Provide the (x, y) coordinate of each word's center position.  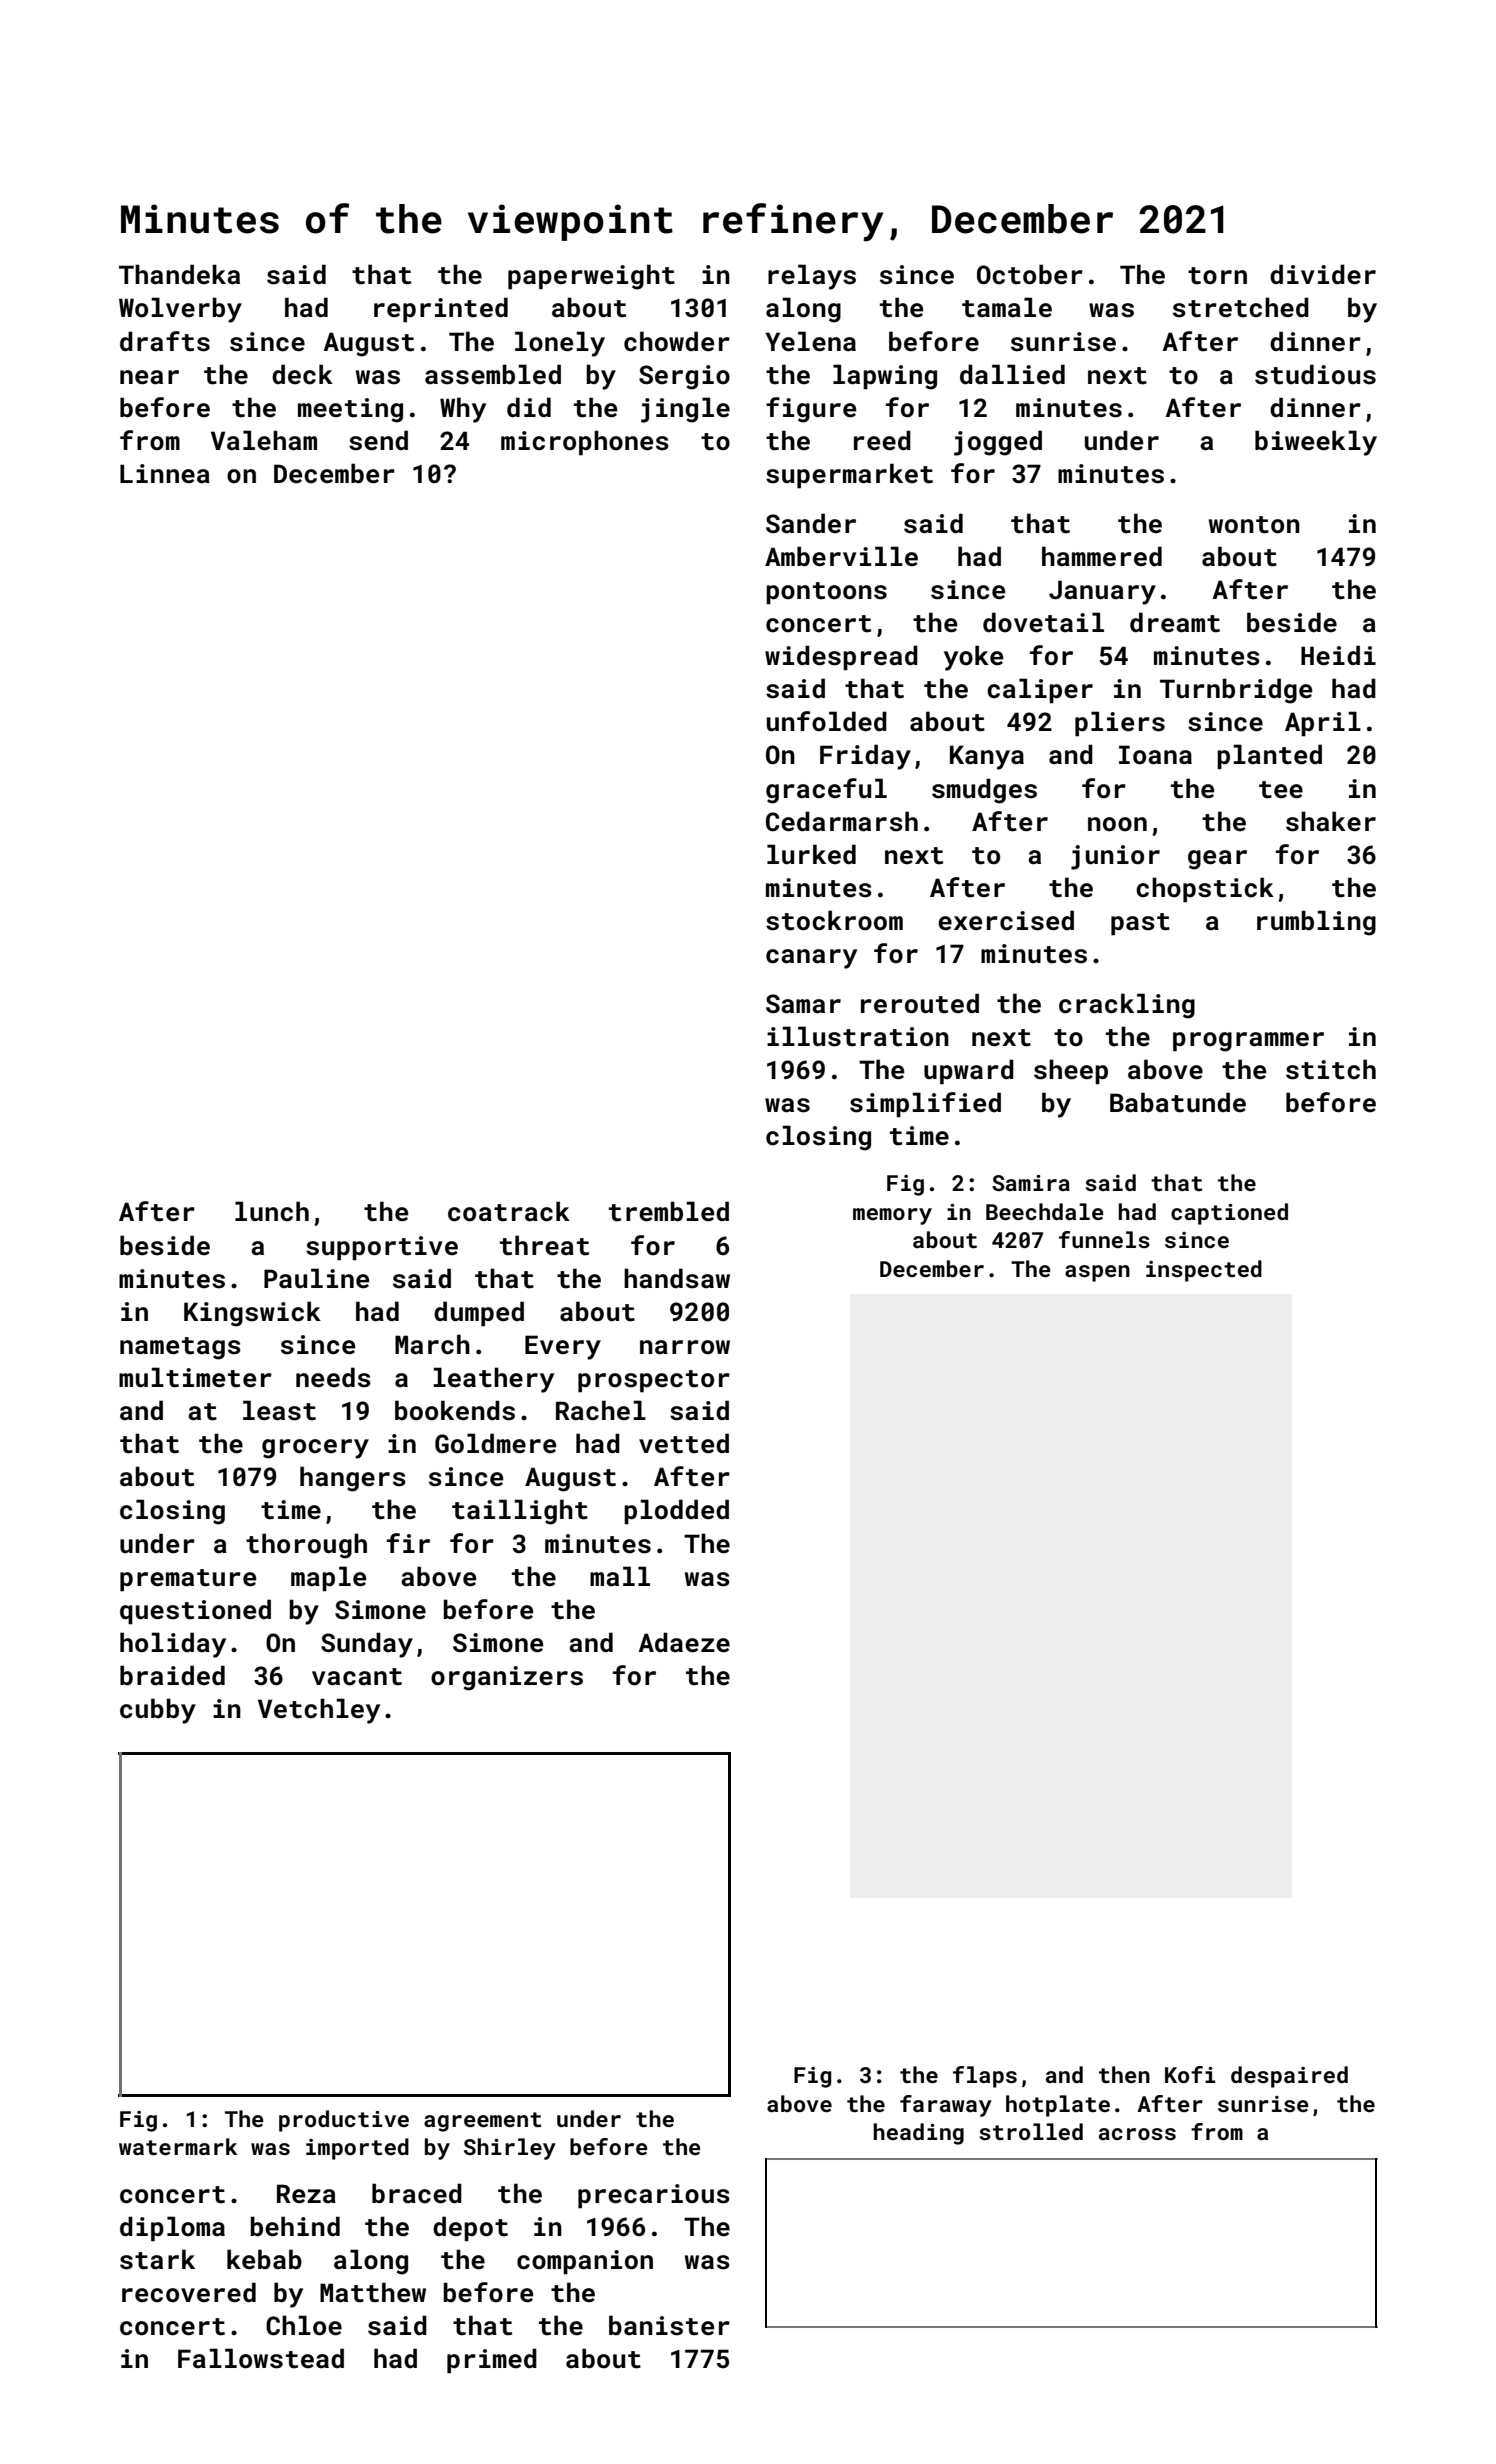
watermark (178, 2146)
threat (544, 1245)
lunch (272, 1211)
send (378, 440)
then (1124, 2074)
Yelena (810, 341)
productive (344, 2121)
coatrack (509, 1211)
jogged (998, 443)
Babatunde (1178, 1102)
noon (1117, 824)
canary (811, 959)
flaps (985, 2077)
